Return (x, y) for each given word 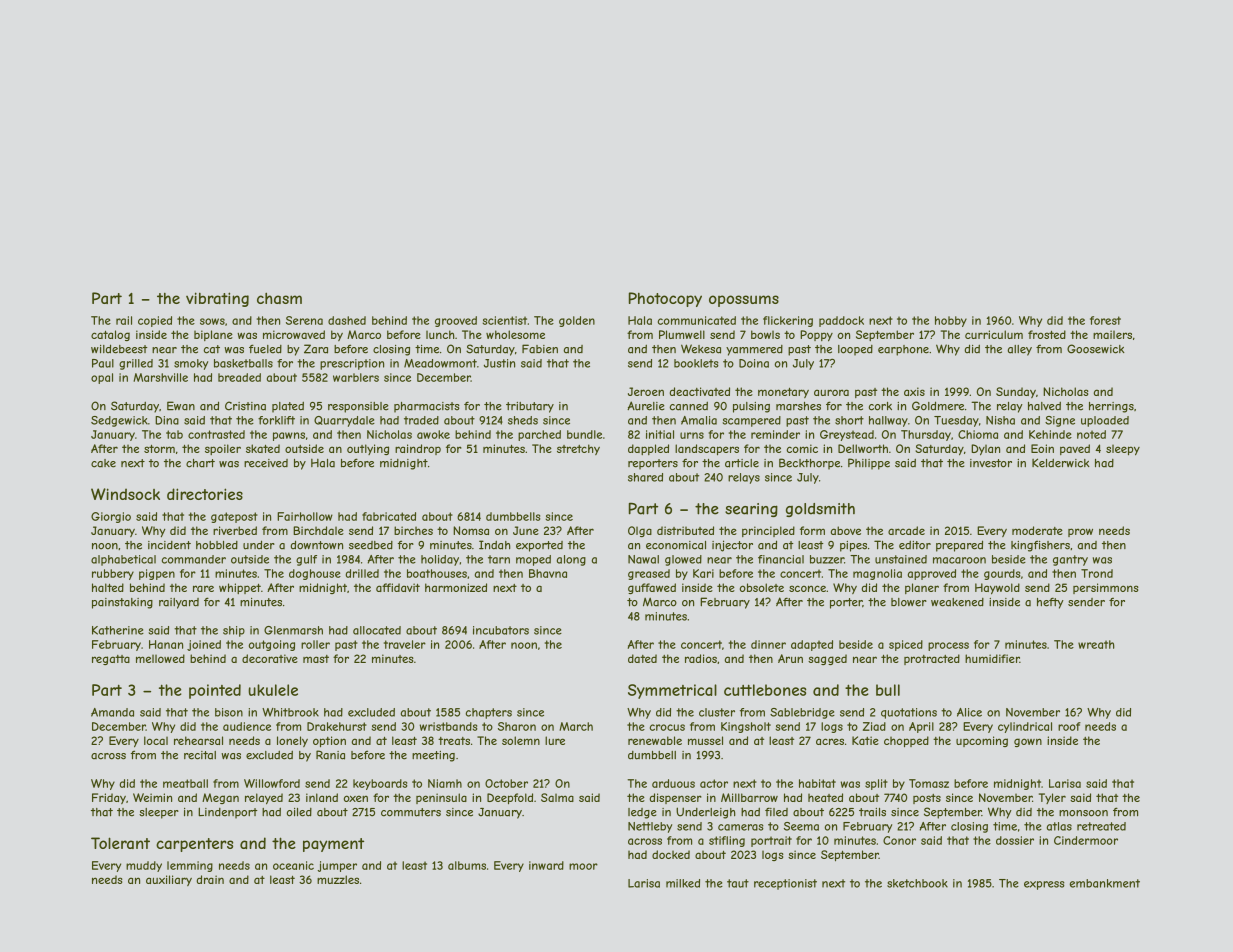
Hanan (166, 644)
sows (212, 321)
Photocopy (665, 299)
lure (555, 740)
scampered (751, 421)
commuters (411, 812)
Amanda (112, 712)
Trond (1097, 573)
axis (914, 391)
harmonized (456, 587)
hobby (951, 321)
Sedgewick (119, 421)
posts (927, 799)
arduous (673, 783)
